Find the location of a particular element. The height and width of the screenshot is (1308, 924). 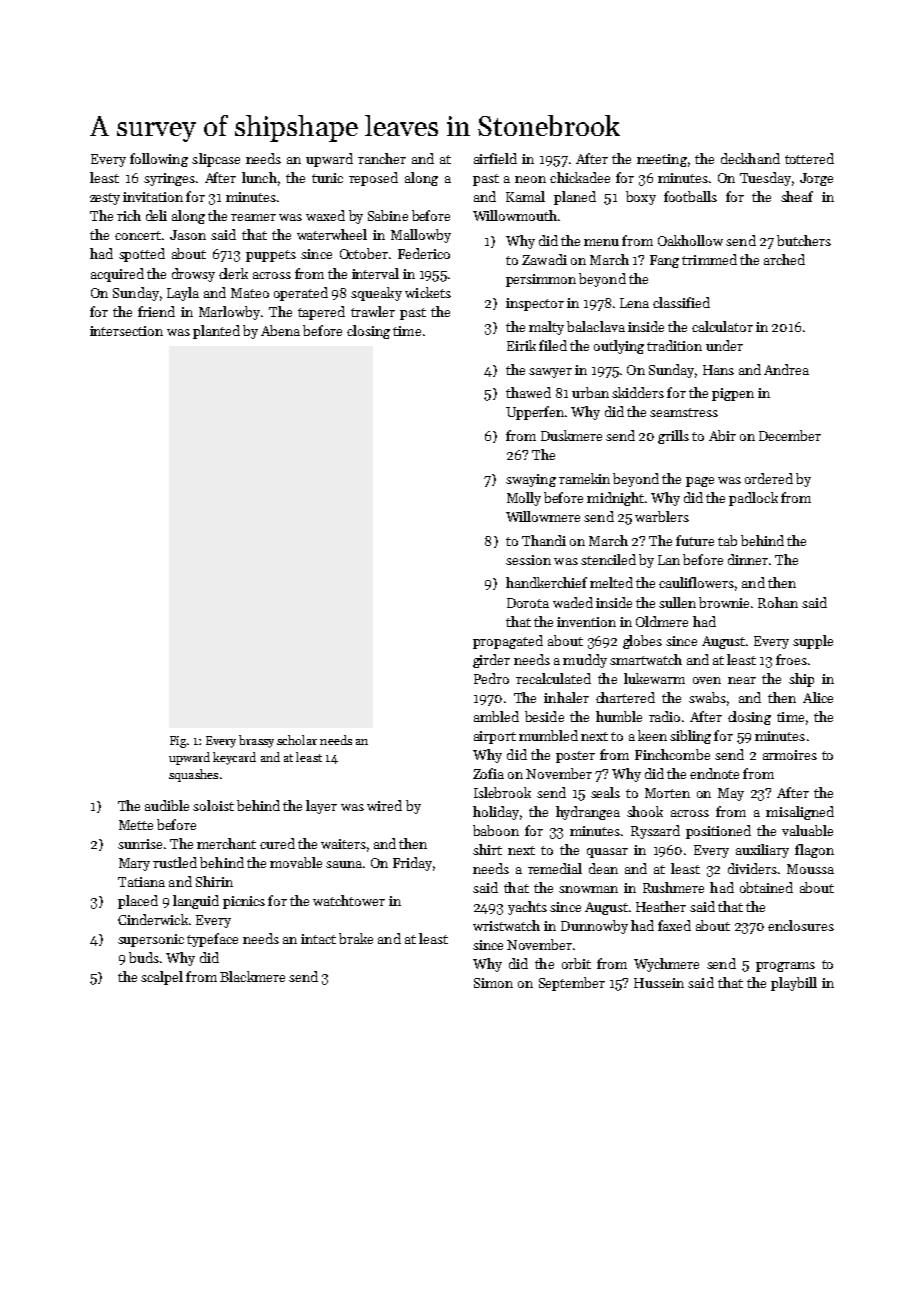

Pedro is located at coordinates (491, 678).
